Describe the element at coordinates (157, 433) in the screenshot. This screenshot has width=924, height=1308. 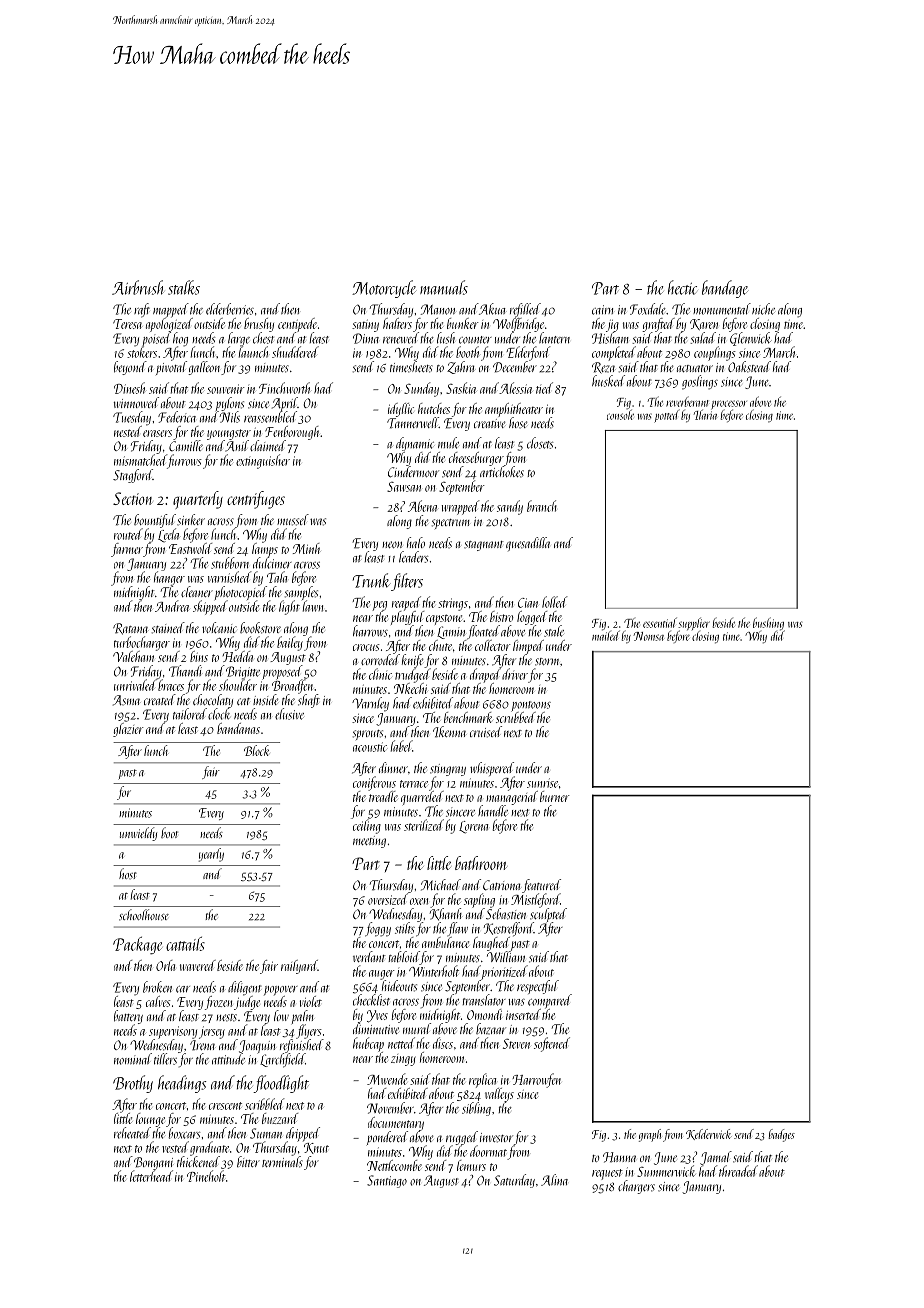
I see `erasers` at that location.
